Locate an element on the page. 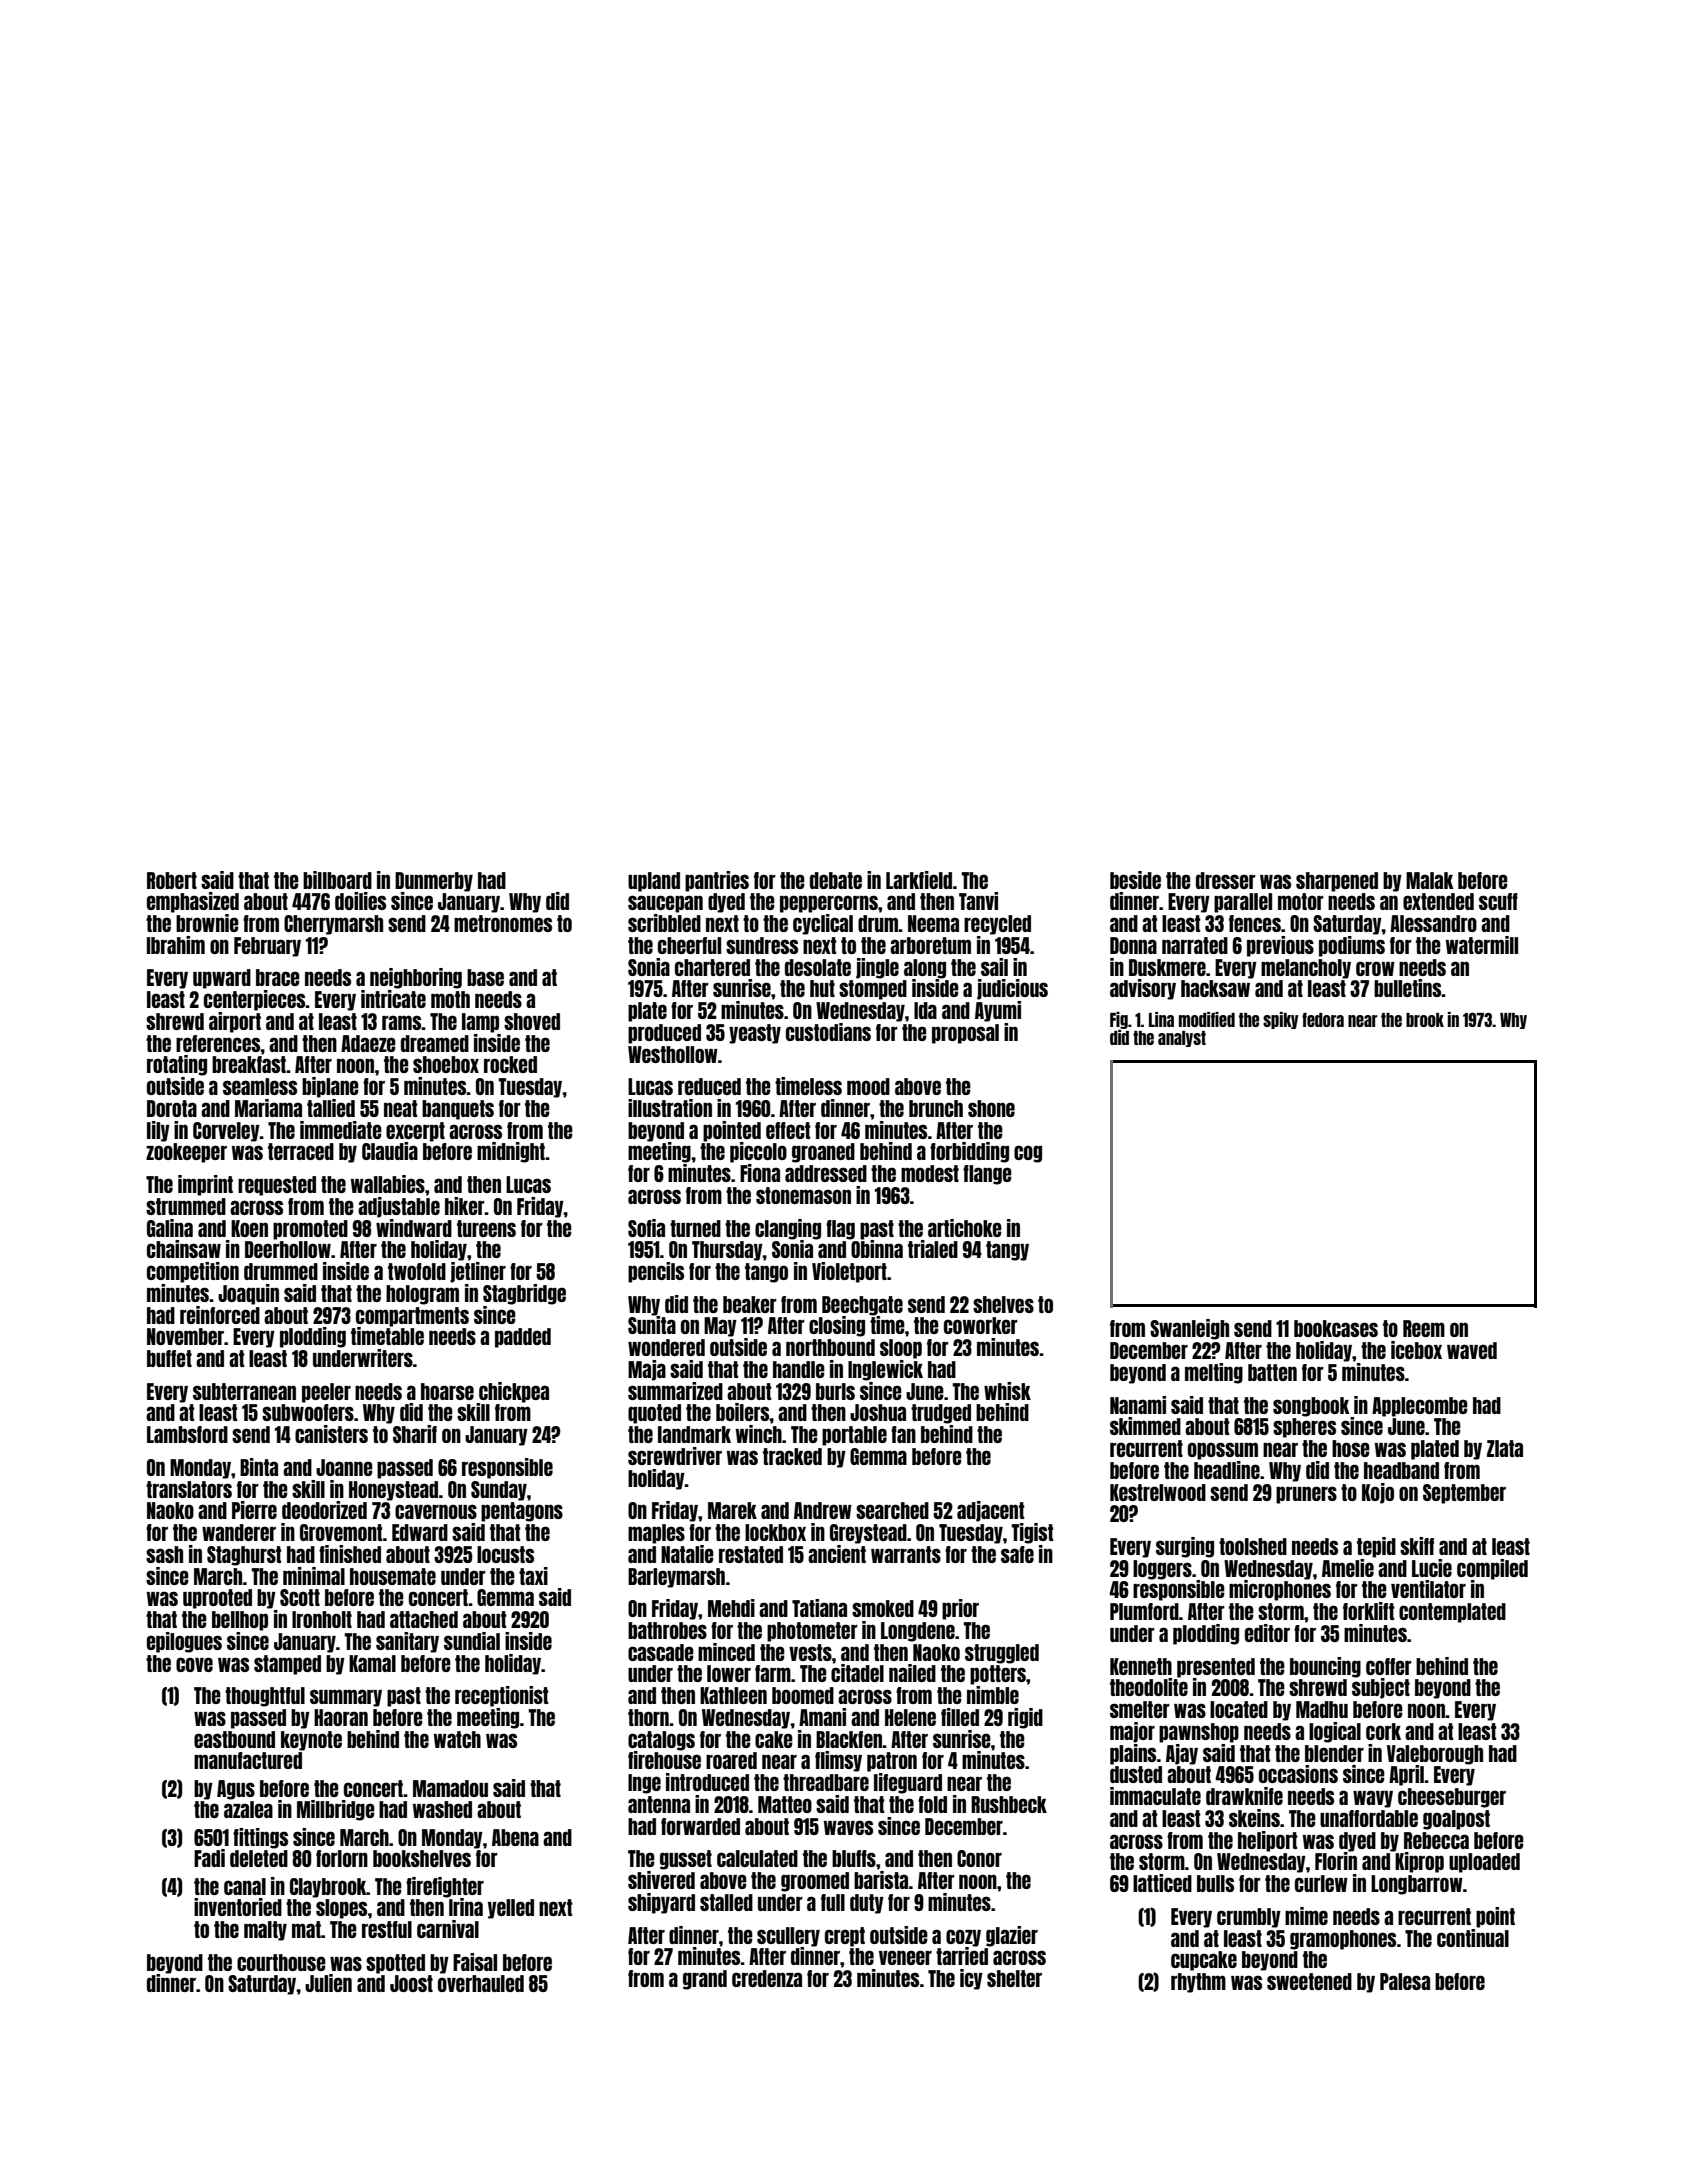 This document has height=2178, width=1683. pantries is located at coordinates (717, 881).
